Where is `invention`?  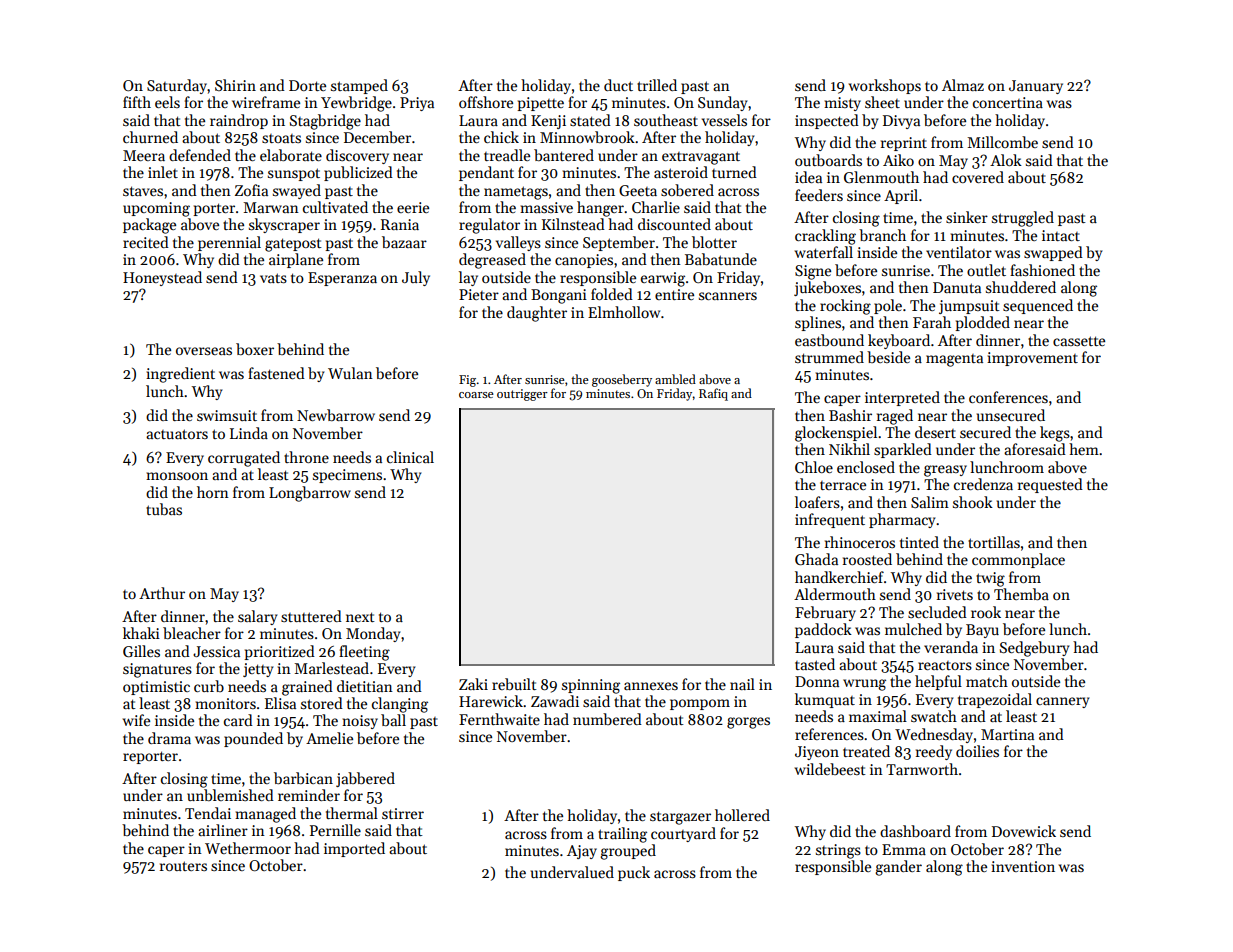
invention is located at coordinates (1023, 866).
